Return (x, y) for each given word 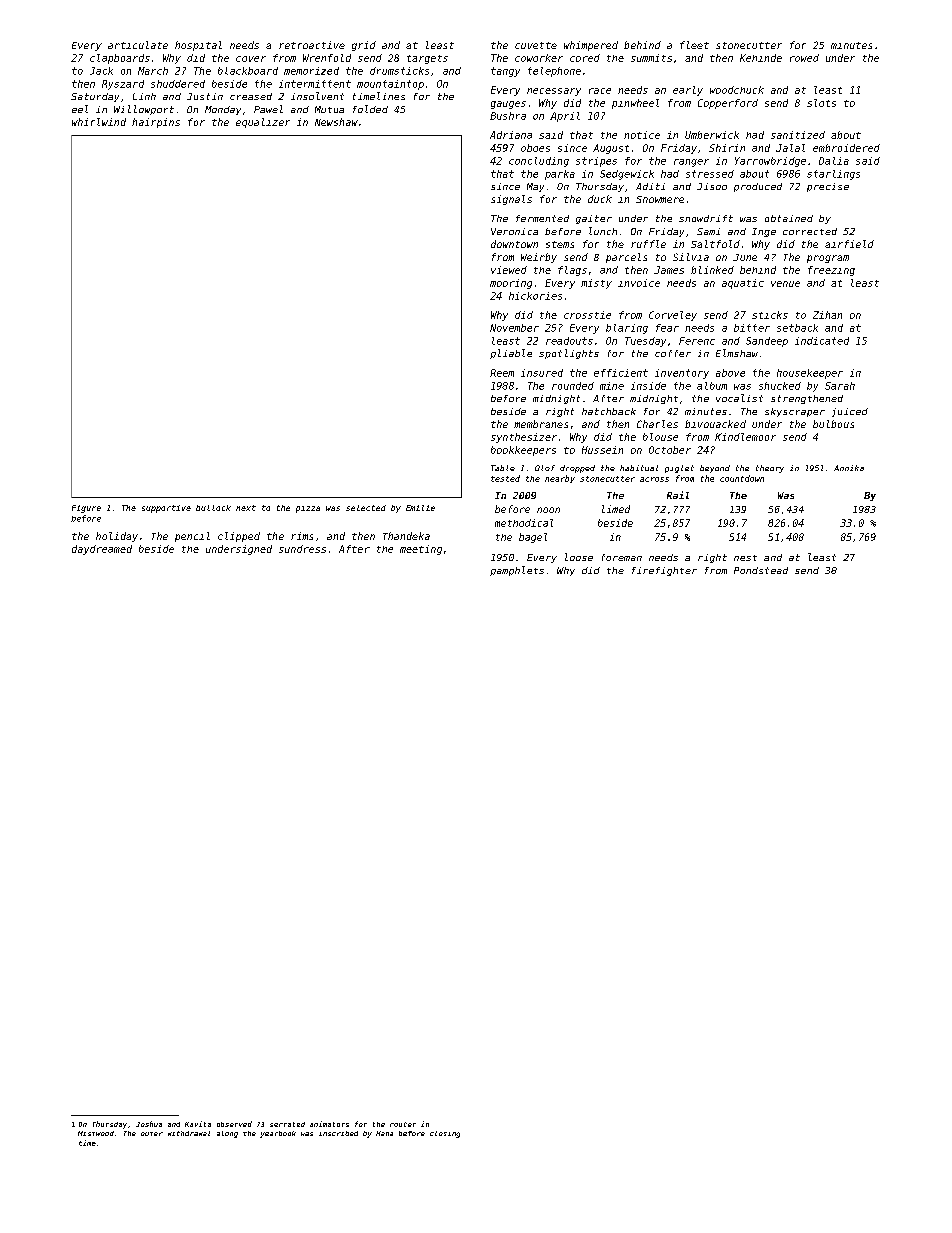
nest (745, 558)
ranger (691, 163)
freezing (831, 271)
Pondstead (761, 570)
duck (600, 199)
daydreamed (102, 550)
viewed (509, 270)
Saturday (95, 97)
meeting (421, 550)
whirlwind (99, 122)
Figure (86, 509)
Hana (384, 1133)
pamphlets (517, 571)
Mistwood (96, 1133)
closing (445, 1134)
